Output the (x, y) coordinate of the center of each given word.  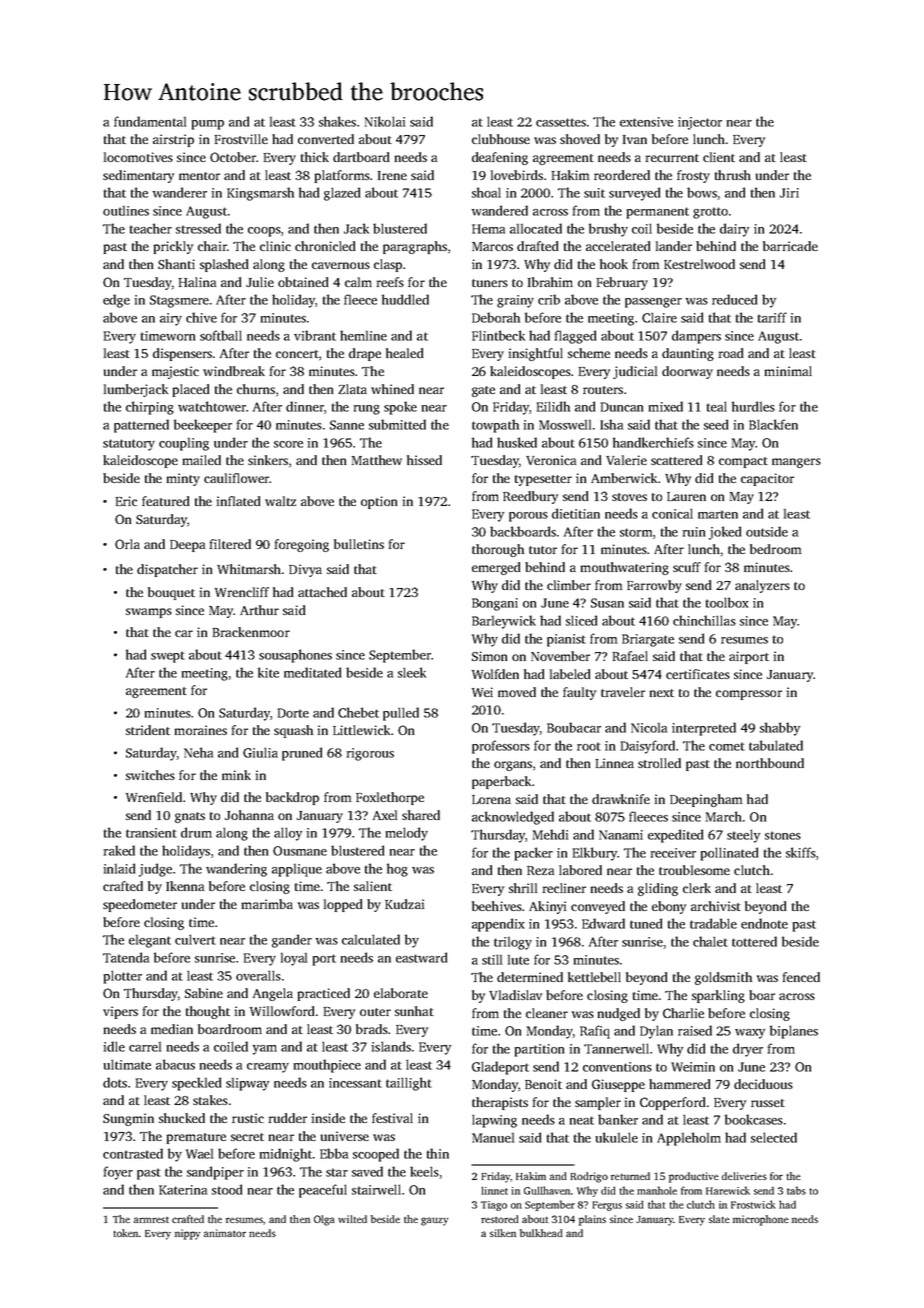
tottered (754, 941)
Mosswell (565, 425)
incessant (355, 1083)
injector (700, 123)
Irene (392, 175)
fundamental (150, 121)
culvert (195, 939)
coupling (184, 444)
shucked (182, 1118)
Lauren (686, 496)
